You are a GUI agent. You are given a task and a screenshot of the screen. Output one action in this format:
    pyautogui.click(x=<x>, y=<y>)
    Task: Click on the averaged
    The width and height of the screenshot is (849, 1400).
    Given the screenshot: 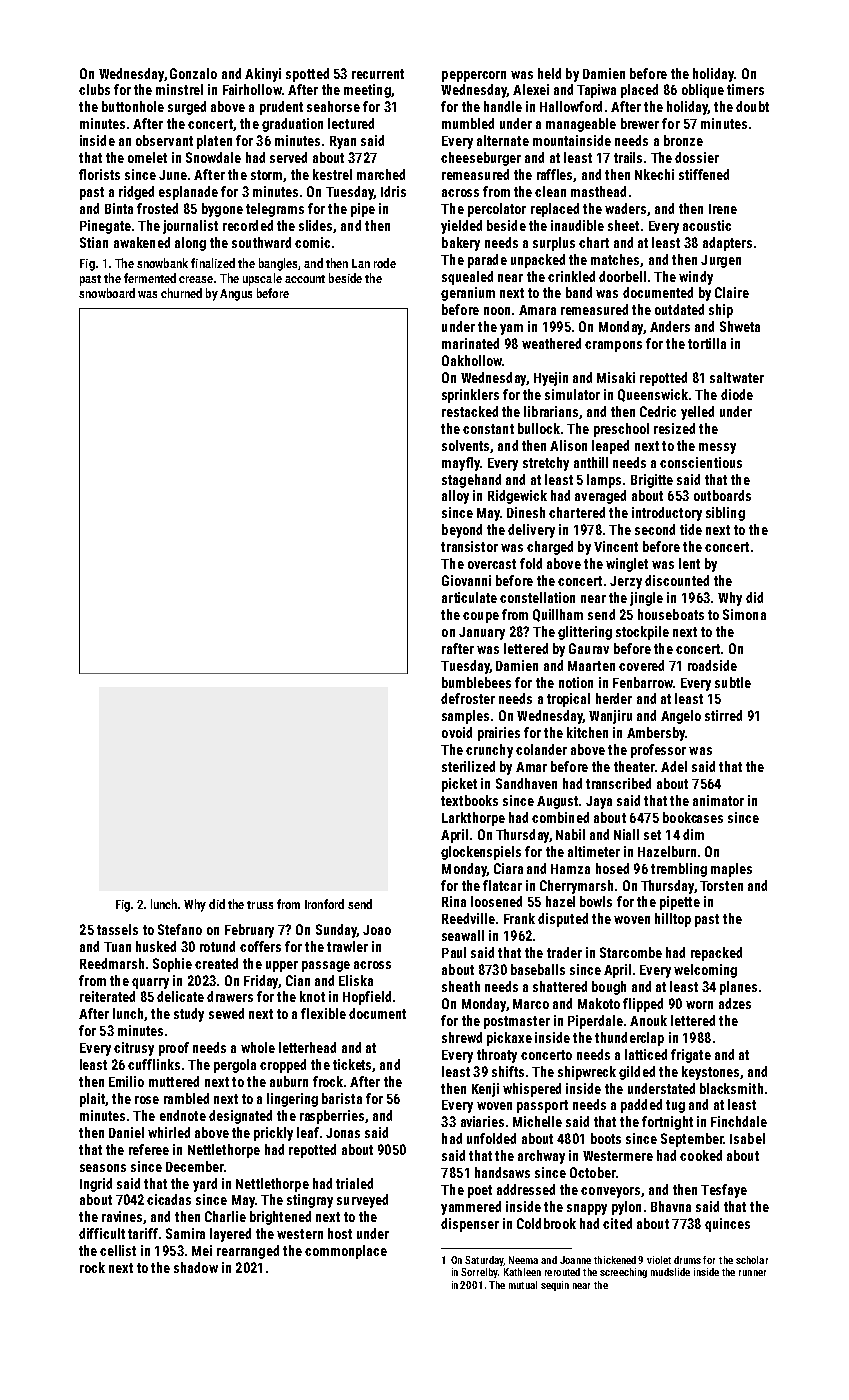 What is the action you would take?
    pyautogui.click(x=600, y=497)
